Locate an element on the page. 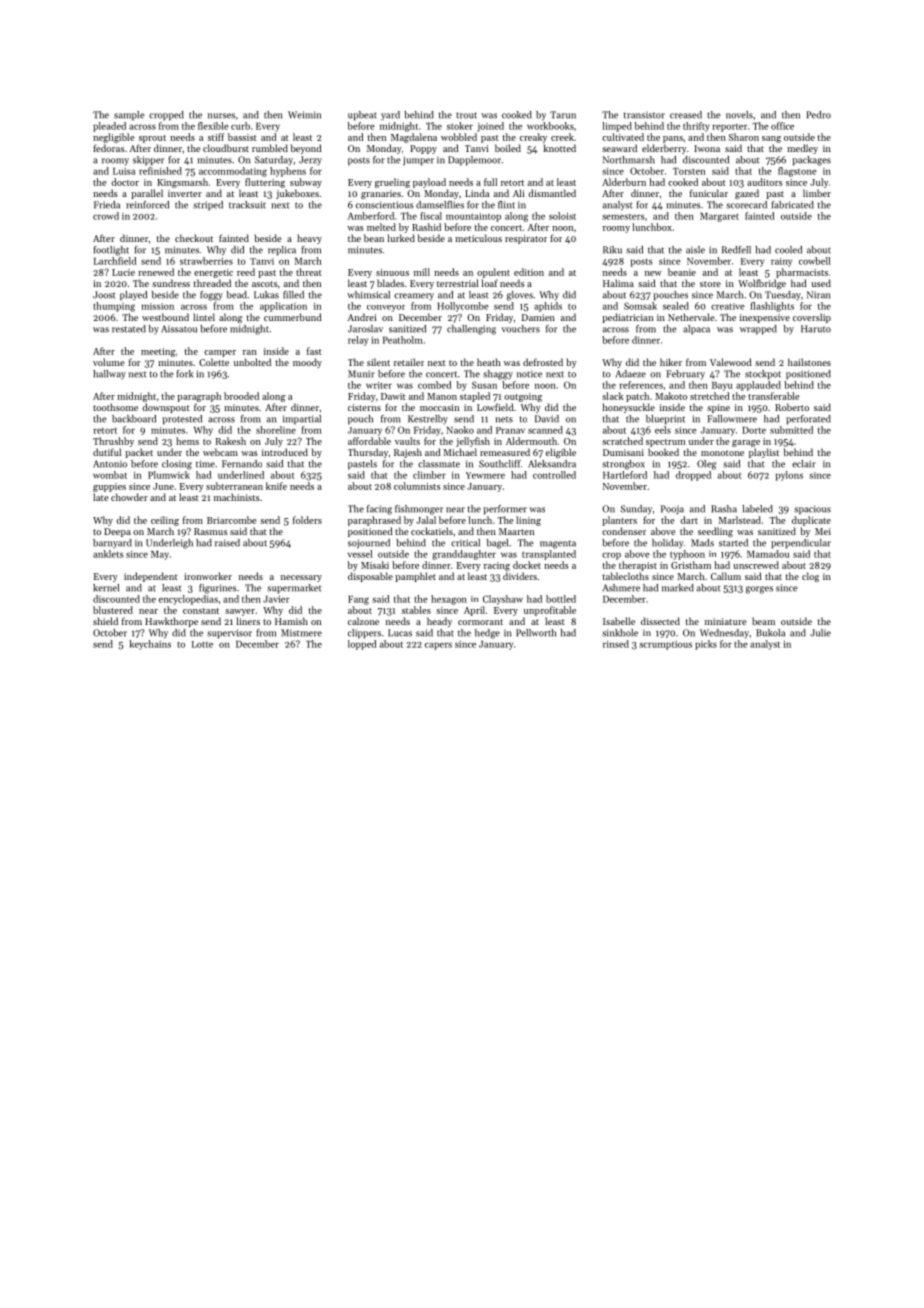  volume is located at coordinates (108, 362).
